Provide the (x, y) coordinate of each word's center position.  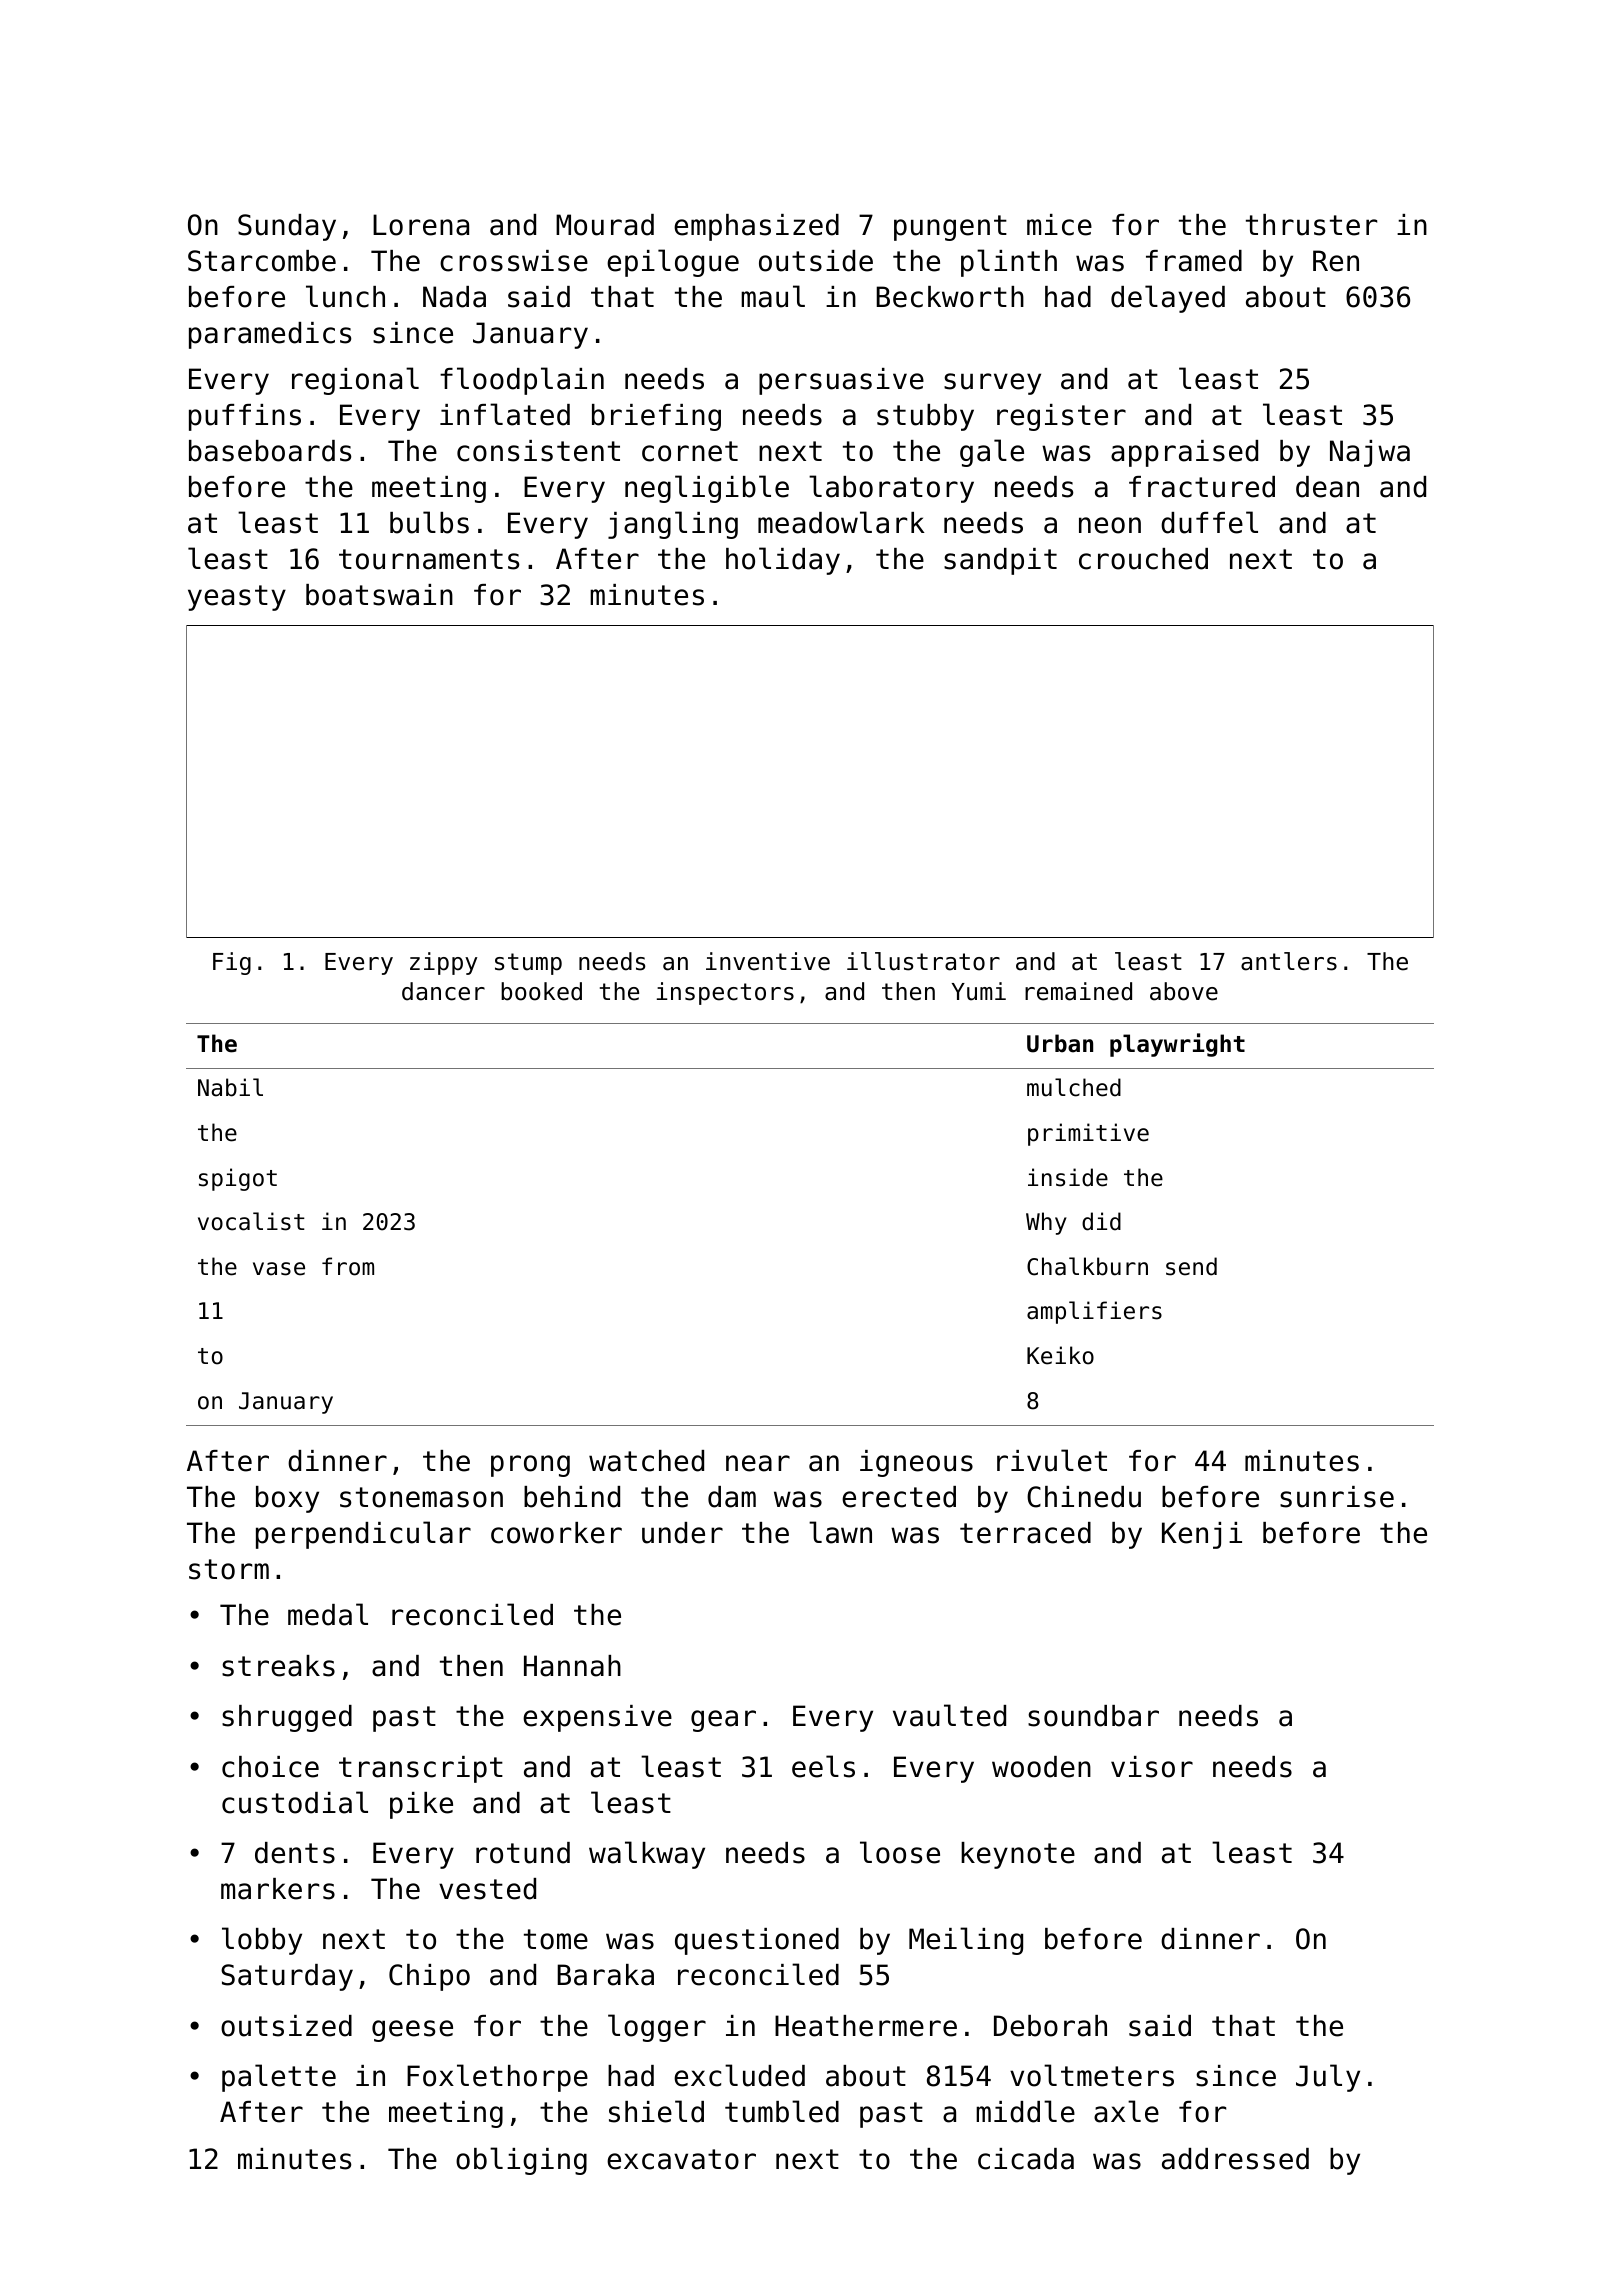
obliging (521, 2161)
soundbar (1093, 1716)
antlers (1289, 961)
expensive (597, 1718)
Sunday (287, 227)
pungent (950, 228)
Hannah (572, 1666)
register (1061, 417)
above (1184, 991)
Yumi (979, 991)
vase (279, 1269)
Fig (232, 963)
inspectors (725, 993)
